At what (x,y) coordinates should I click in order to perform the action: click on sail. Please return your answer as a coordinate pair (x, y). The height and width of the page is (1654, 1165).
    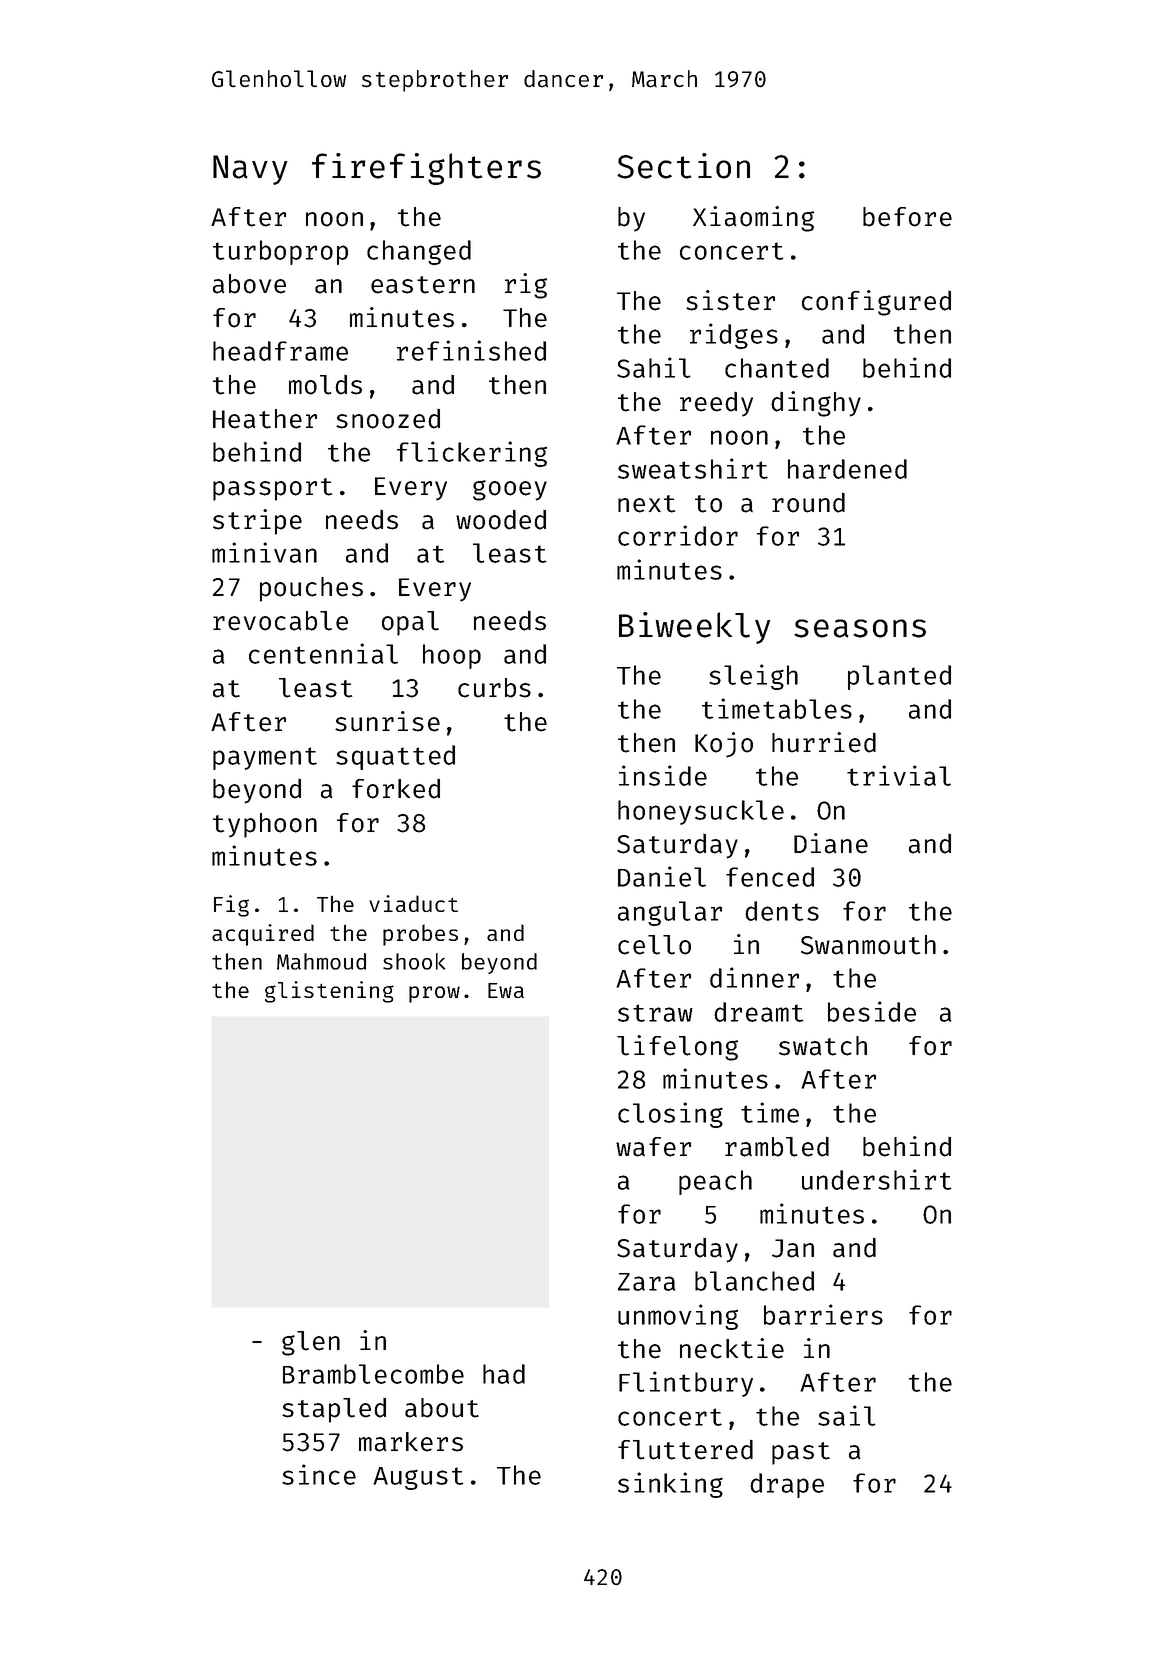
    Looking at the image, I should click on (847, 1415).
